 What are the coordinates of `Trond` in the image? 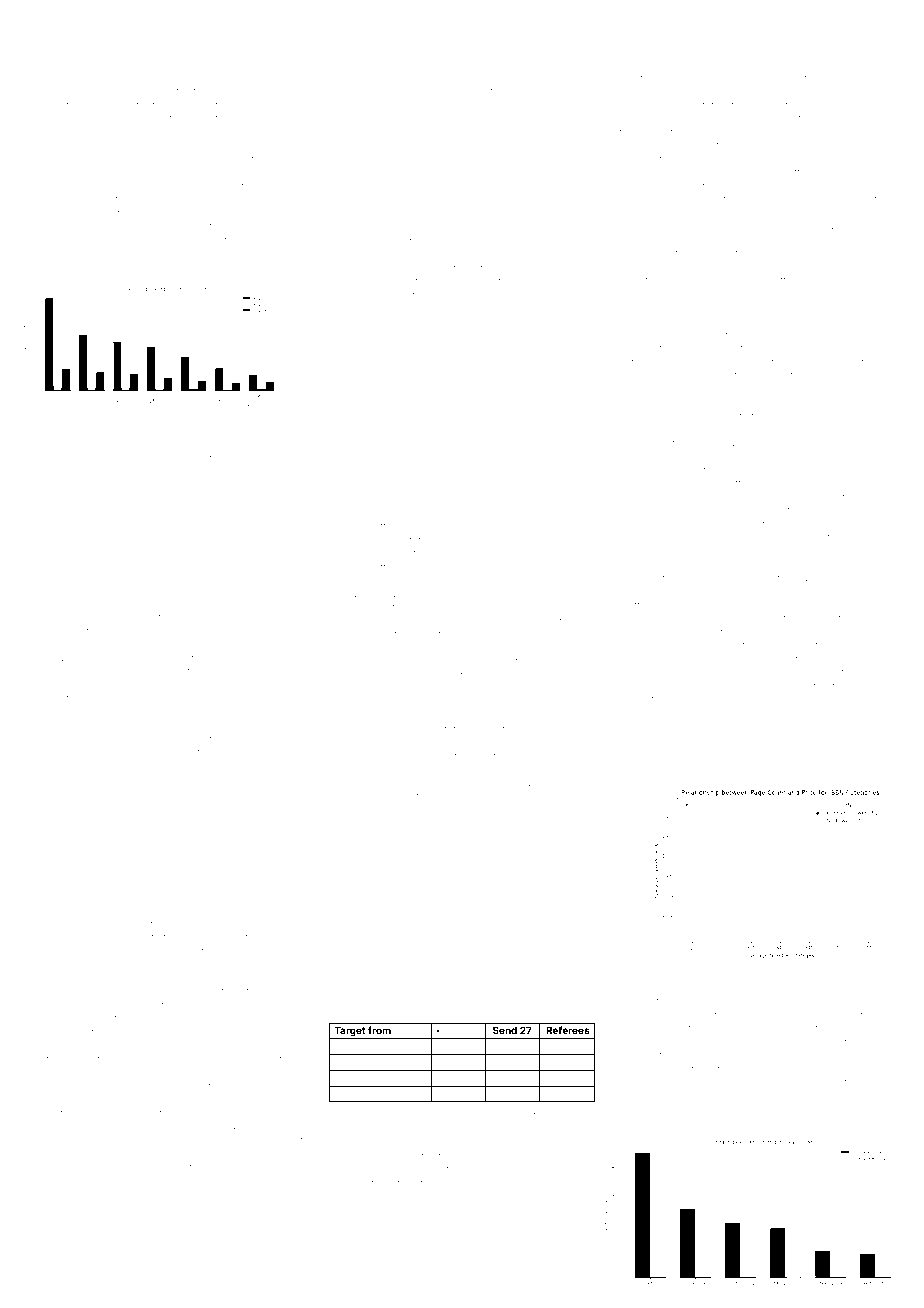 It's located at (388, 783).
